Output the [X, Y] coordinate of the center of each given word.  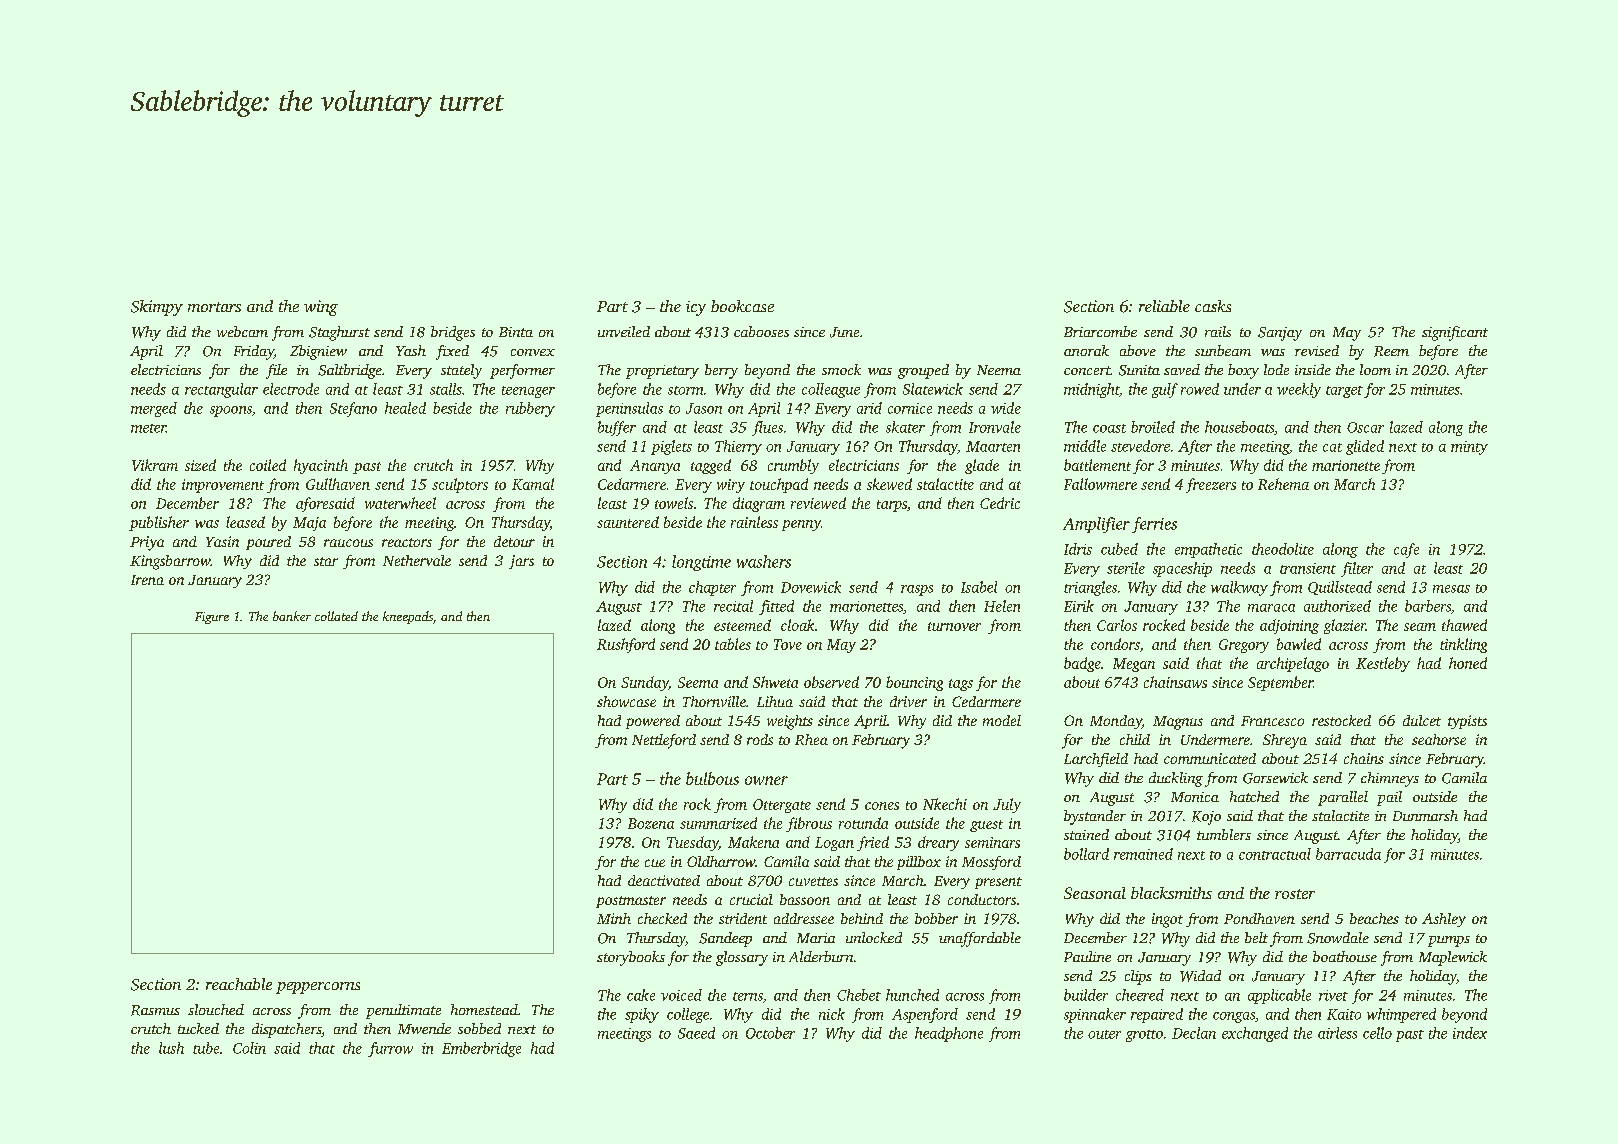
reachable [239, 984]
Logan [834, 844]
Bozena [651, 823]
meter [148, 428]
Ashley [1444, 920]
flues [767, 428]
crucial [751, 899]
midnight [1091, 390]
